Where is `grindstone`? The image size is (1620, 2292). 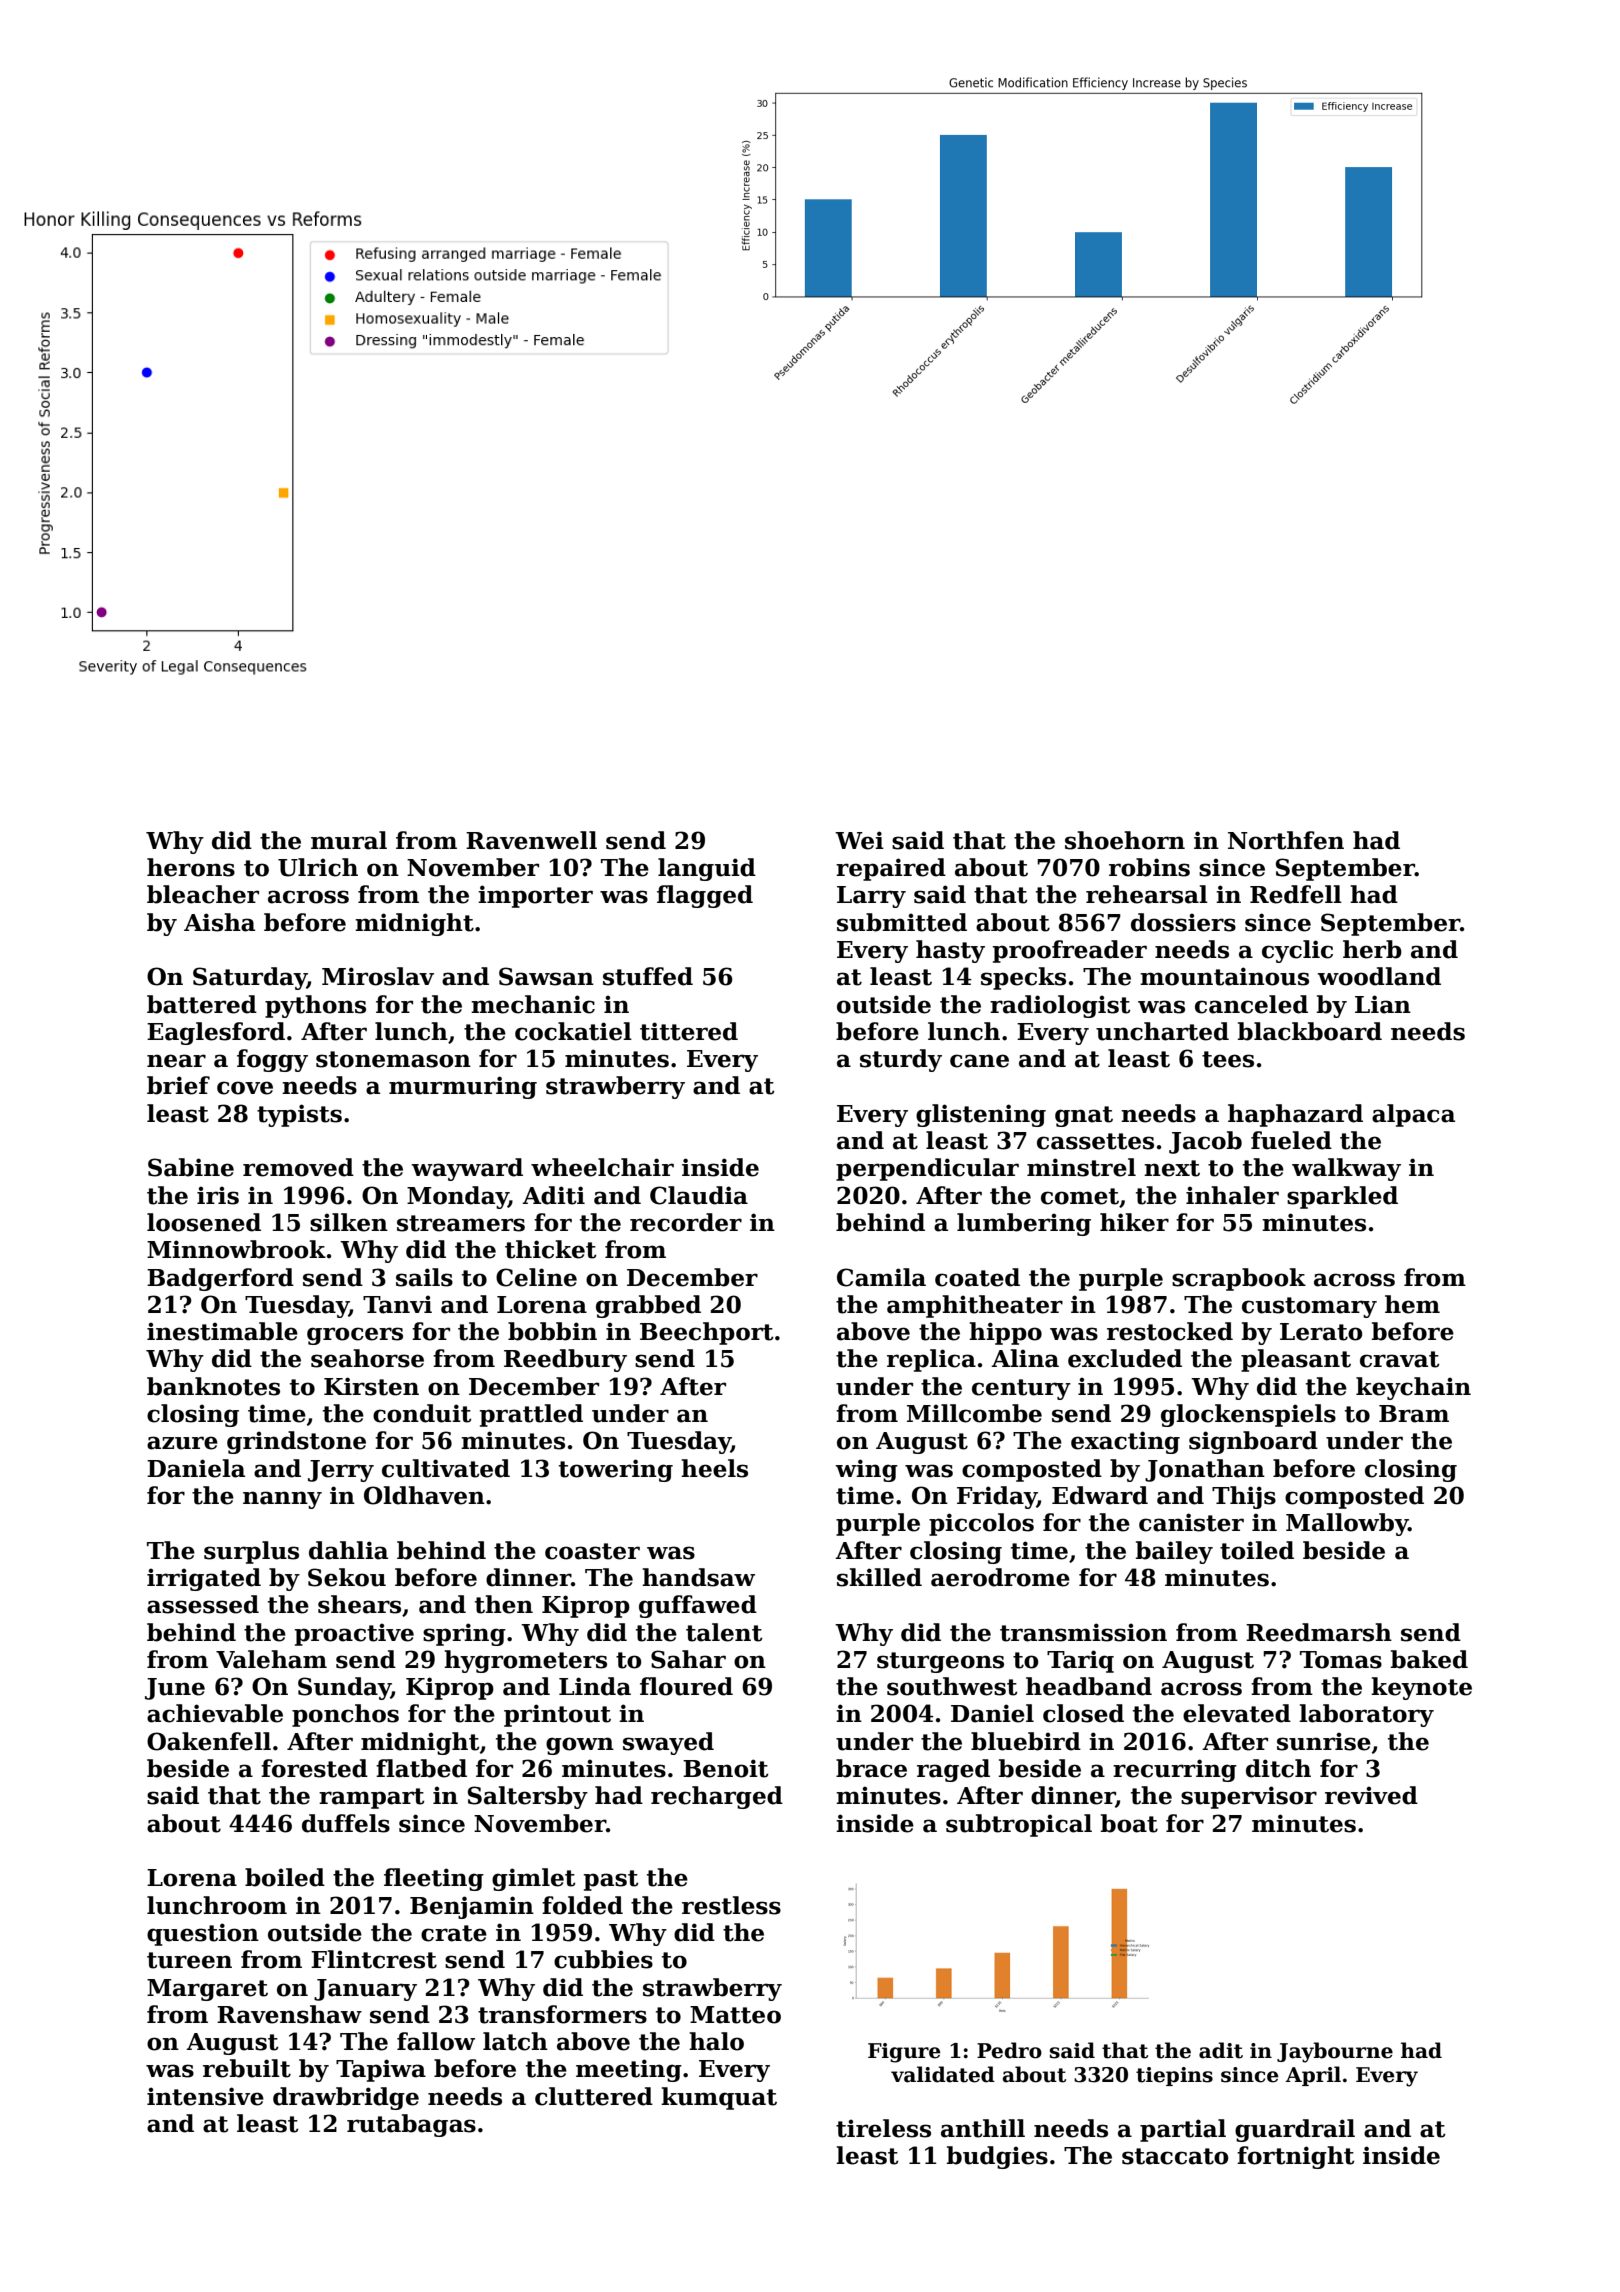 grindstone is located at coordinates (296, 1442).
